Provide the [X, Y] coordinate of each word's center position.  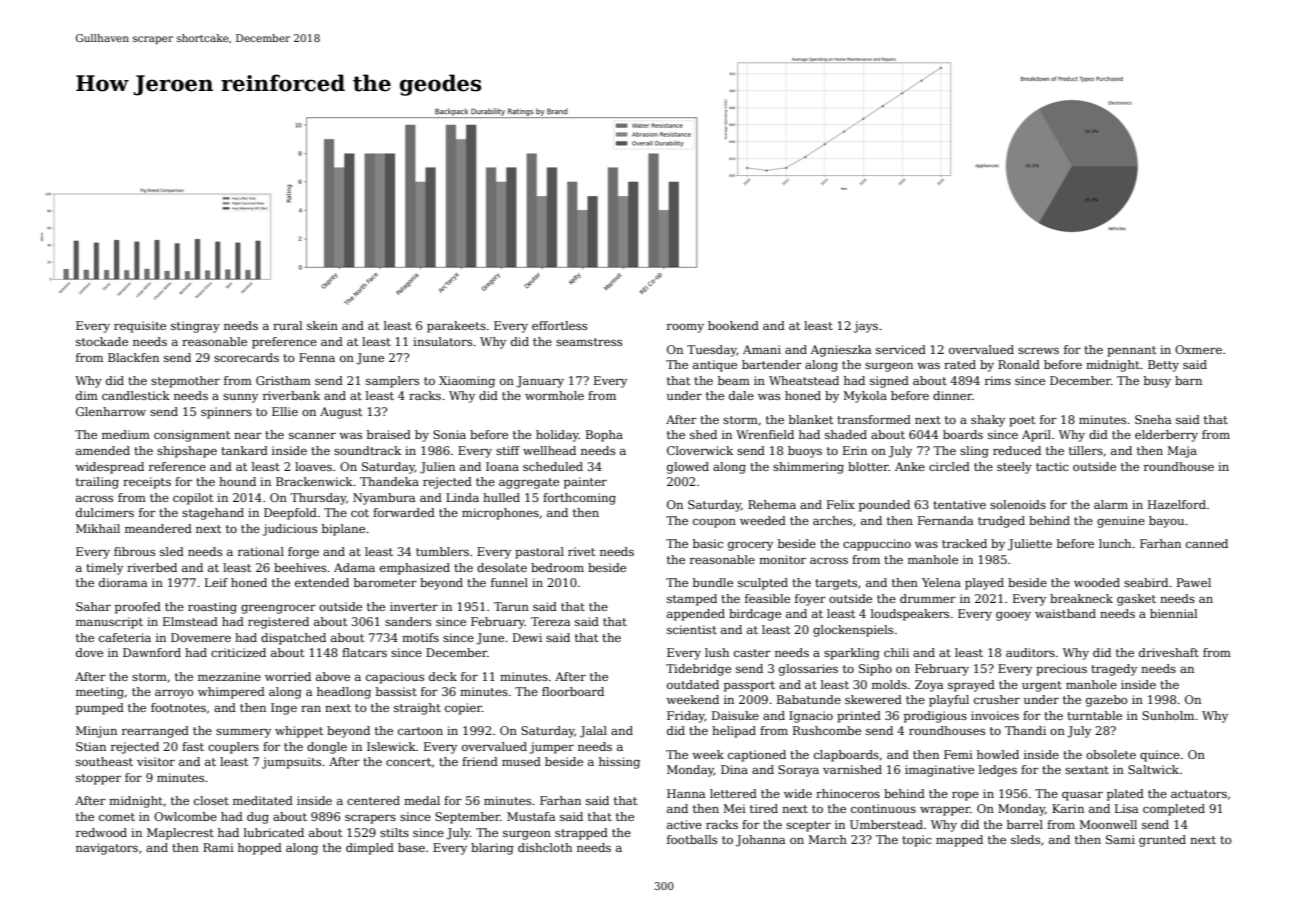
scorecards [246, 357]
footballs [692, 839]
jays [866, 327]
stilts [394, 832]
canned [1207, 543]
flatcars [364, 652]
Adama [354, 567]
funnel [509, 582]
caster [752, 653]
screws [1038, 350]
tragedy [1114, 670]
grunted [1162, 841]
